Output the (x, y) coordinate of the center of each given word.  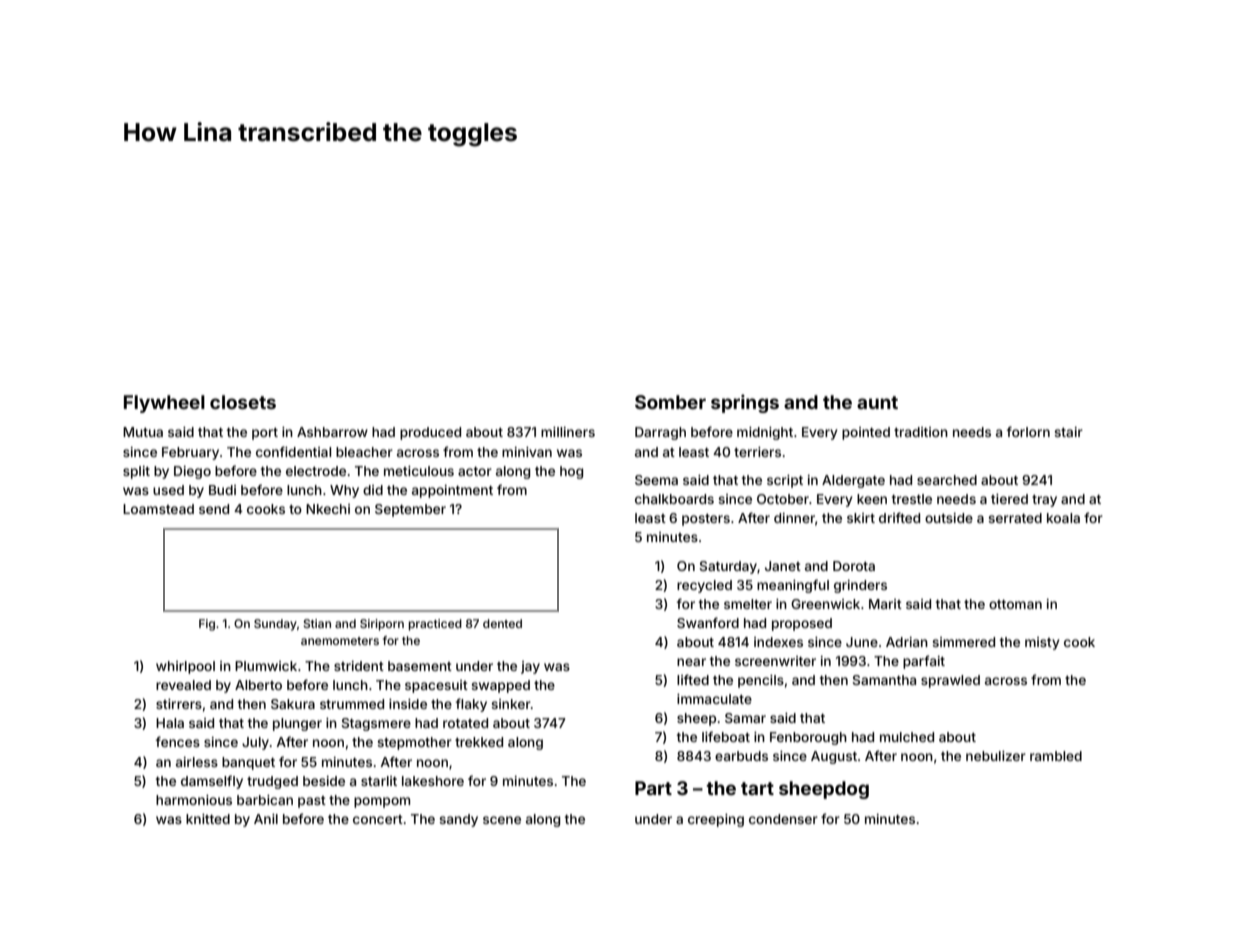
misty (1042, 643)
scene (502, 820)
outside (949, 518)
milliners (568, 432)
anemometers (340, 641)
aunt (877, 402)
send (214, 509)
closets (243, 402)
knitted (208, 819)
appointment (452, 491)
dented (502, 623)
